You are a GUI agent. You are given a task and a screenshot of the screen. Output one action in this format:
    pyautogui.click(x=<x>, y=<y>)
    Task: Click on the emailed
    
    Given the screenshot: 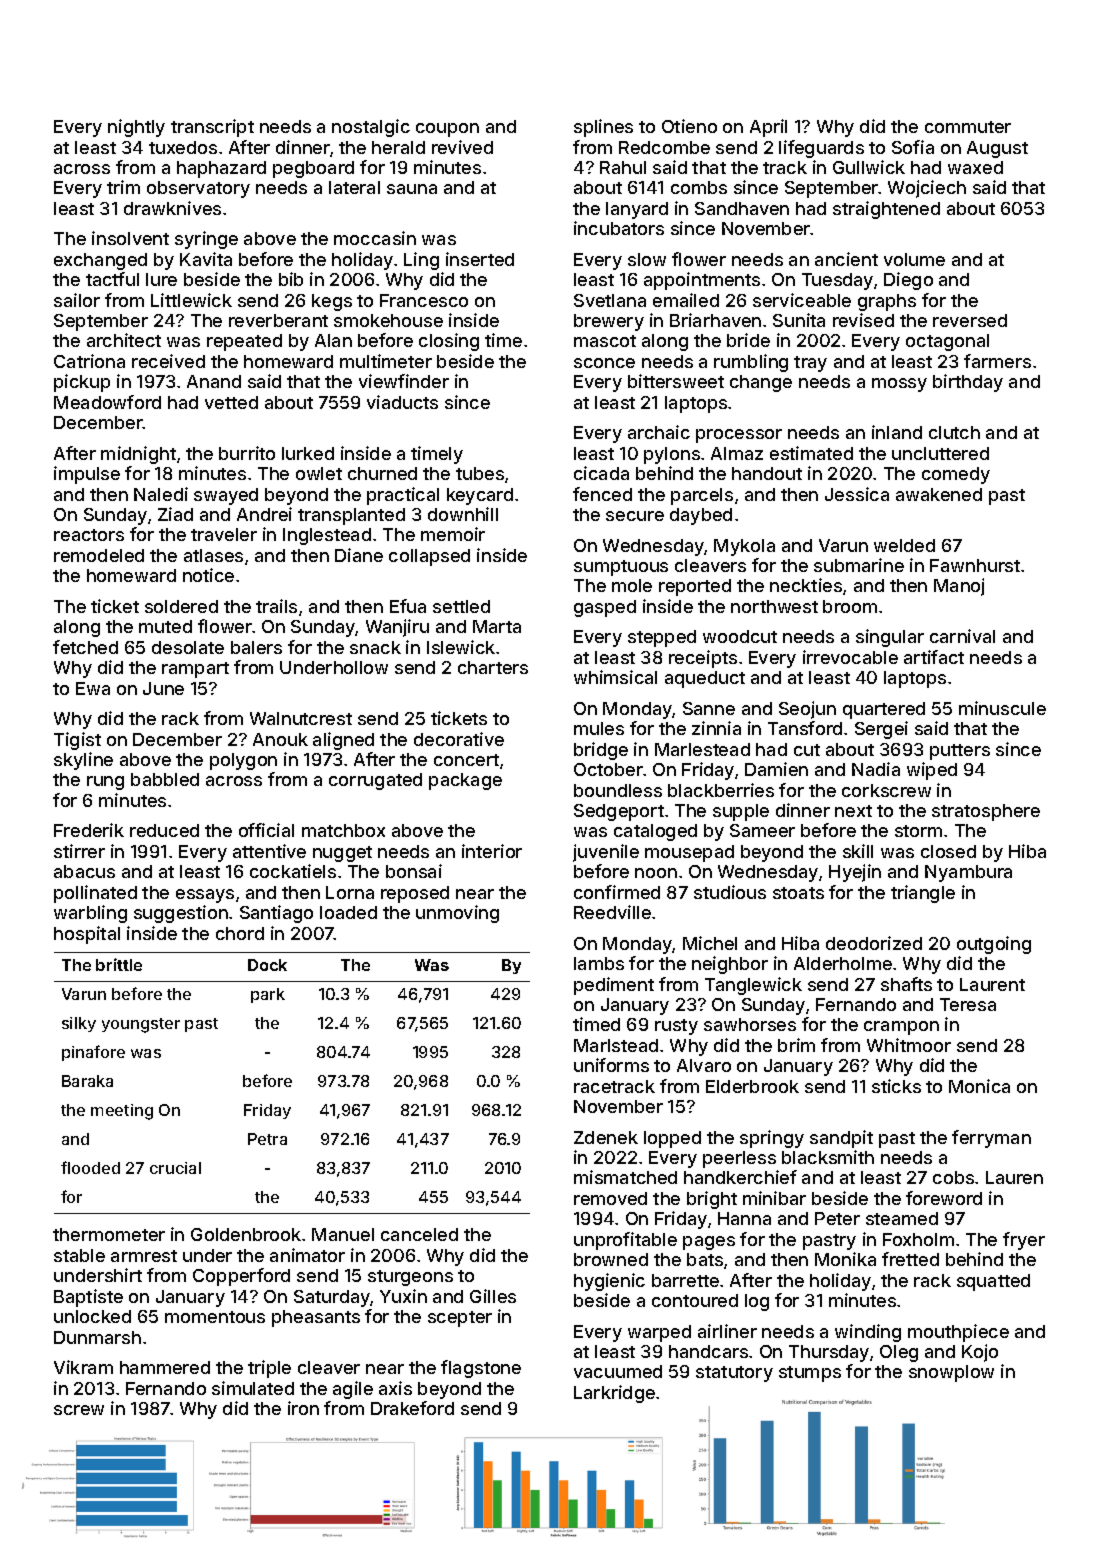 What is the action you would take?
    pyautogui.click(x=686, y=300)
